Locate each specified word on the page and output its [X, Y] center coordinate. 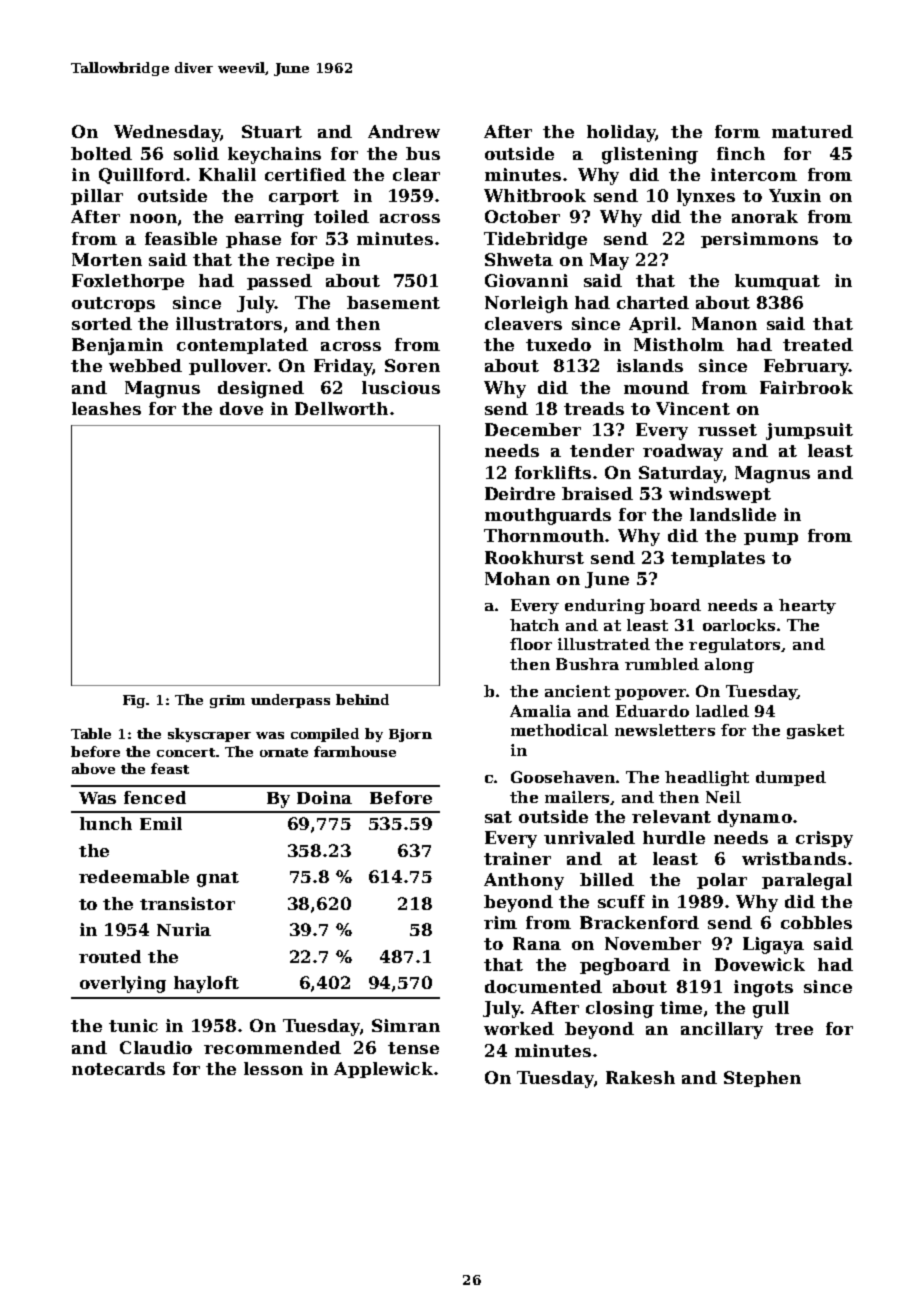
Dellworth [341, 408]
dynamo [755, 818]
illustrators [229, 323]
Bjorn [410, 735]
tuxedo [558, 344]
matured [812, 131]
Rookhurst [534, 557]
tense [413, 1048]
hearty [807, 606]
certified [305, 174]
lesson [273, 1068]
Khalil [227, 174]
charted [653, 302]
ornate [284, 752]
